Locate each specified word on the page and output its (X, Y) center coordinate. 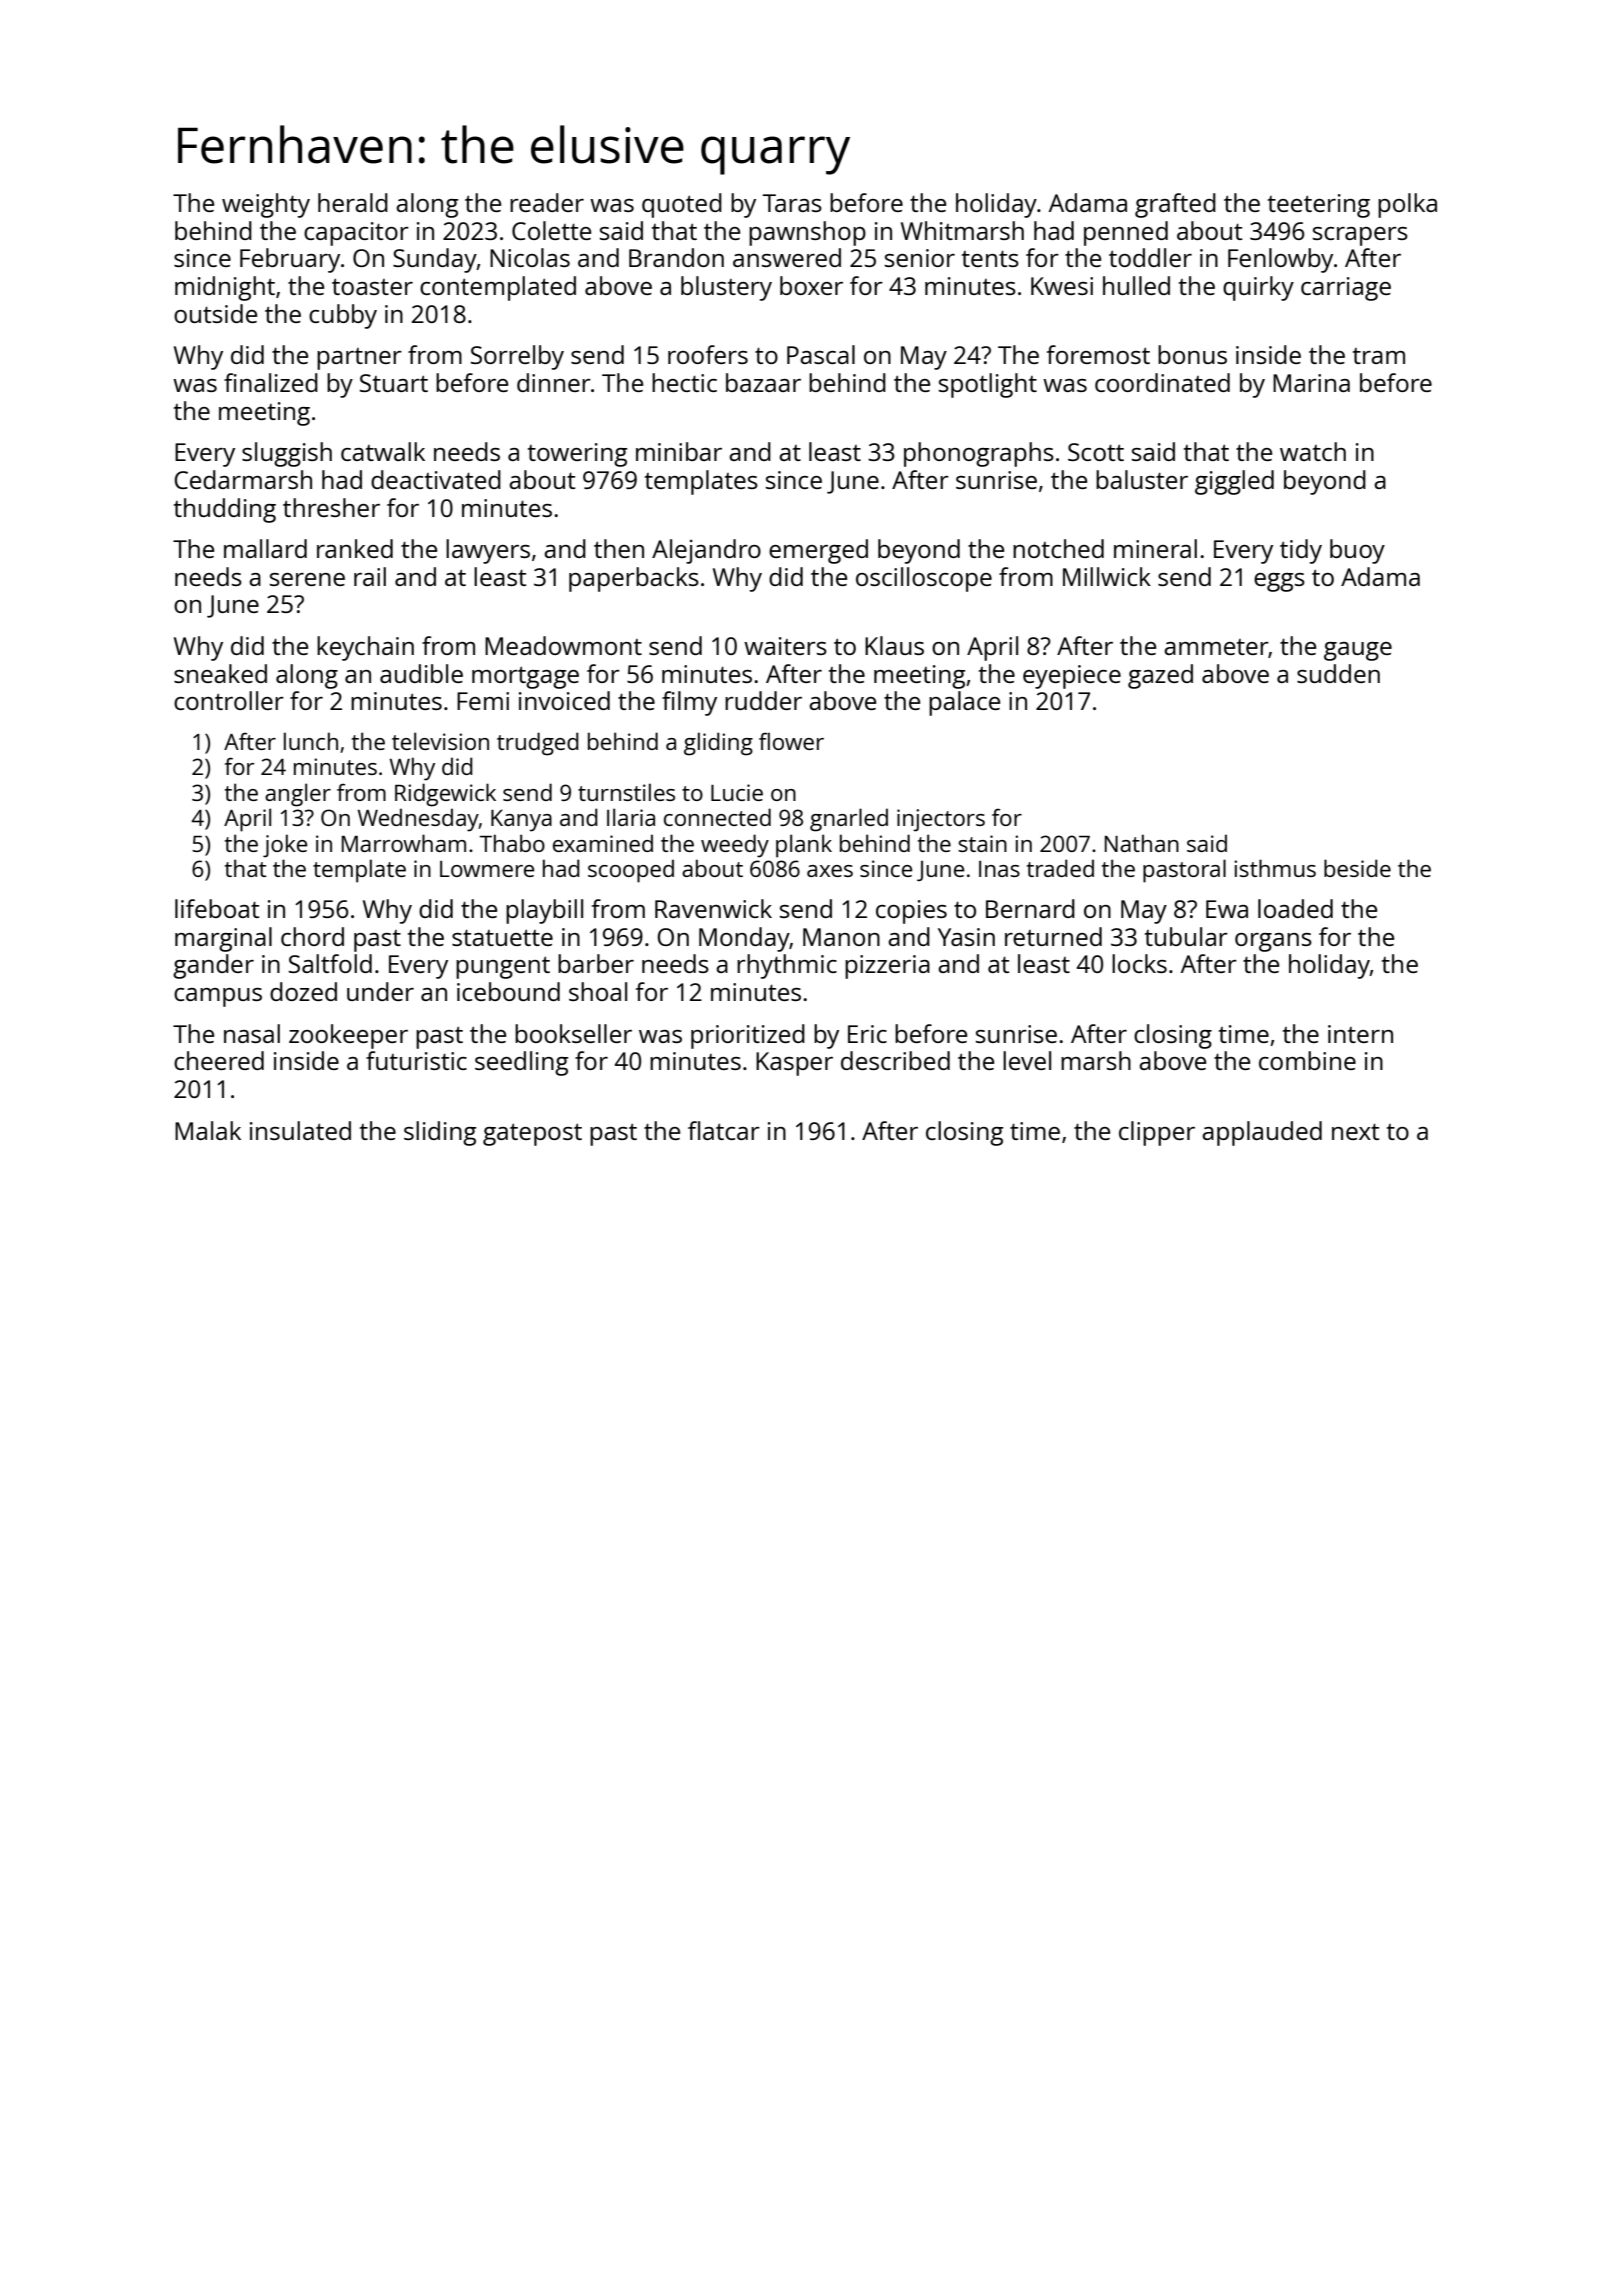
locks (1139, 963)
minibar (679, 451)
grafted (1175, 205)
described (895, 1060)
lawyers (488, 551)
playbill (544, 911)
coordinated (1162, 382)
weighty (266, 205)
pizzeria (887, 967)
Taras (792, 203)
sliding (440, 1133)
